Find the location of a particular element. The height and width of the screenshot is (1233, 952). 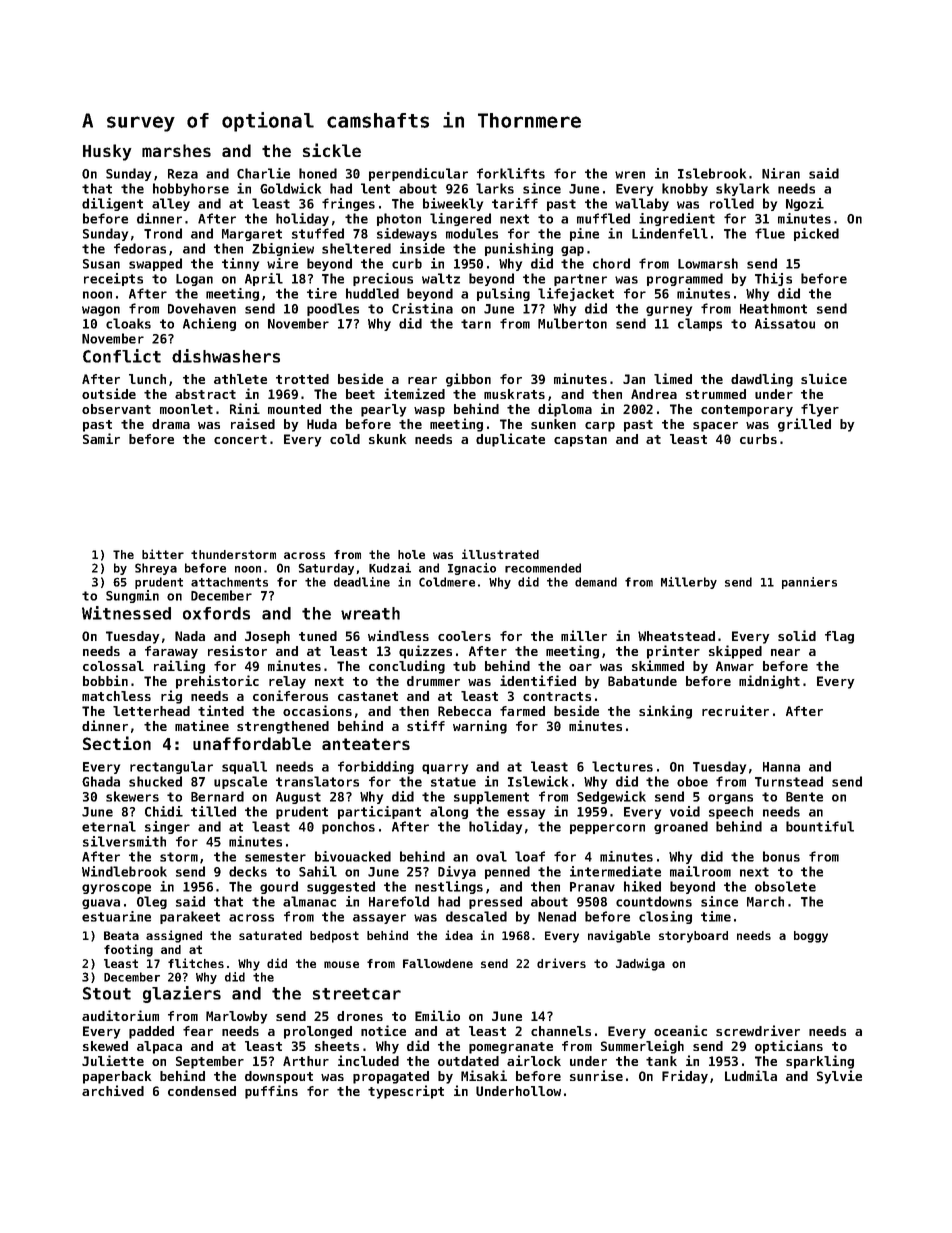

Lindenfell is located at coordinates (670, 233).
